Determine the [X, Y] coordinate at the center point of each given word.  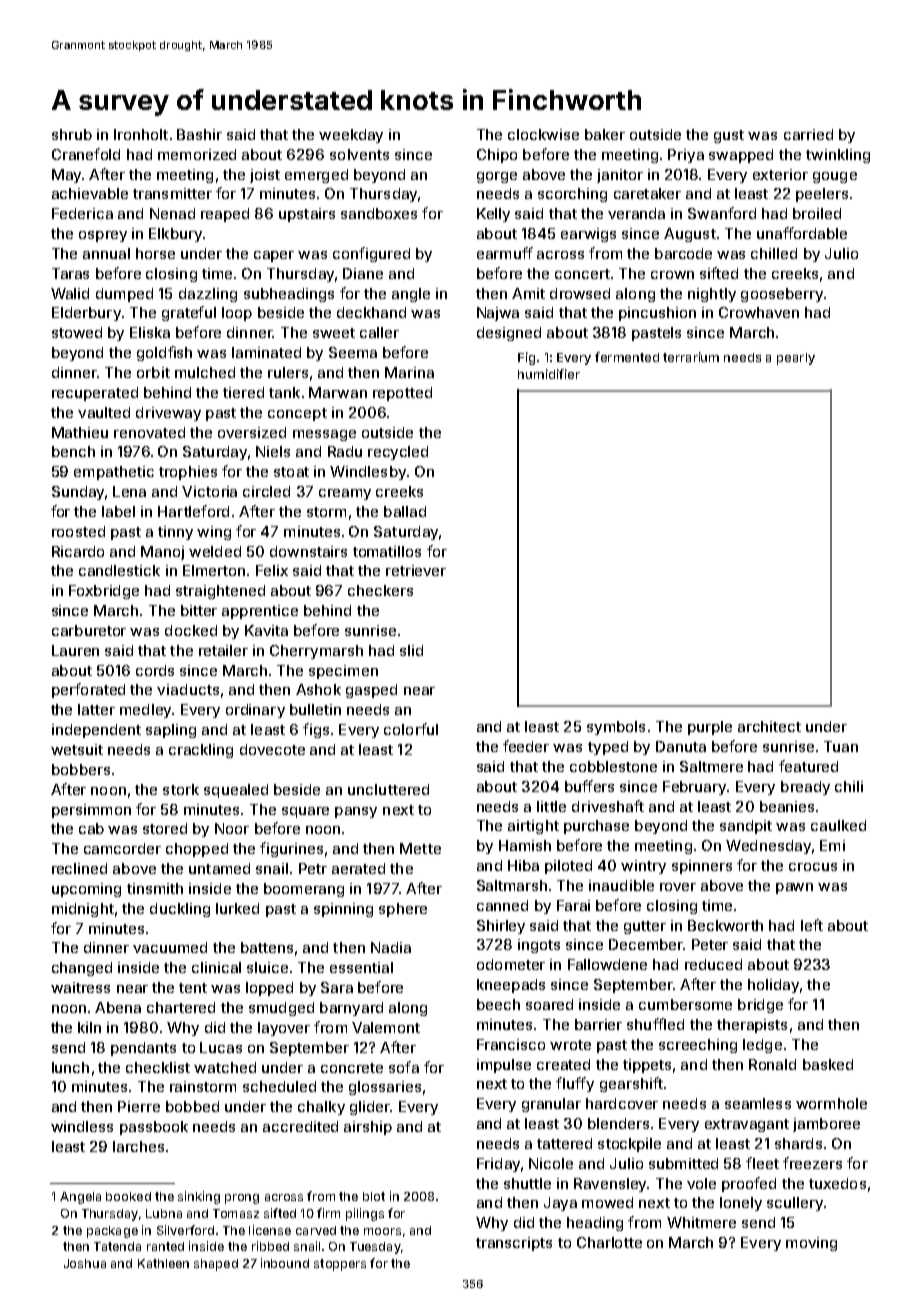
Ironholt [141, 134]
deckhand [371, 312]
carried [808, 134]
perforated [88, 690]
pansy [356, 812]
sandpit [746, 827]
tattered [564, 1143]
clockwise [543, 134]
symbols [616, 728]
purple [710, 728]
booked [128, 1196]
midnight [83, 910]
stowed [77, 332]
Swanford [722, 213]
